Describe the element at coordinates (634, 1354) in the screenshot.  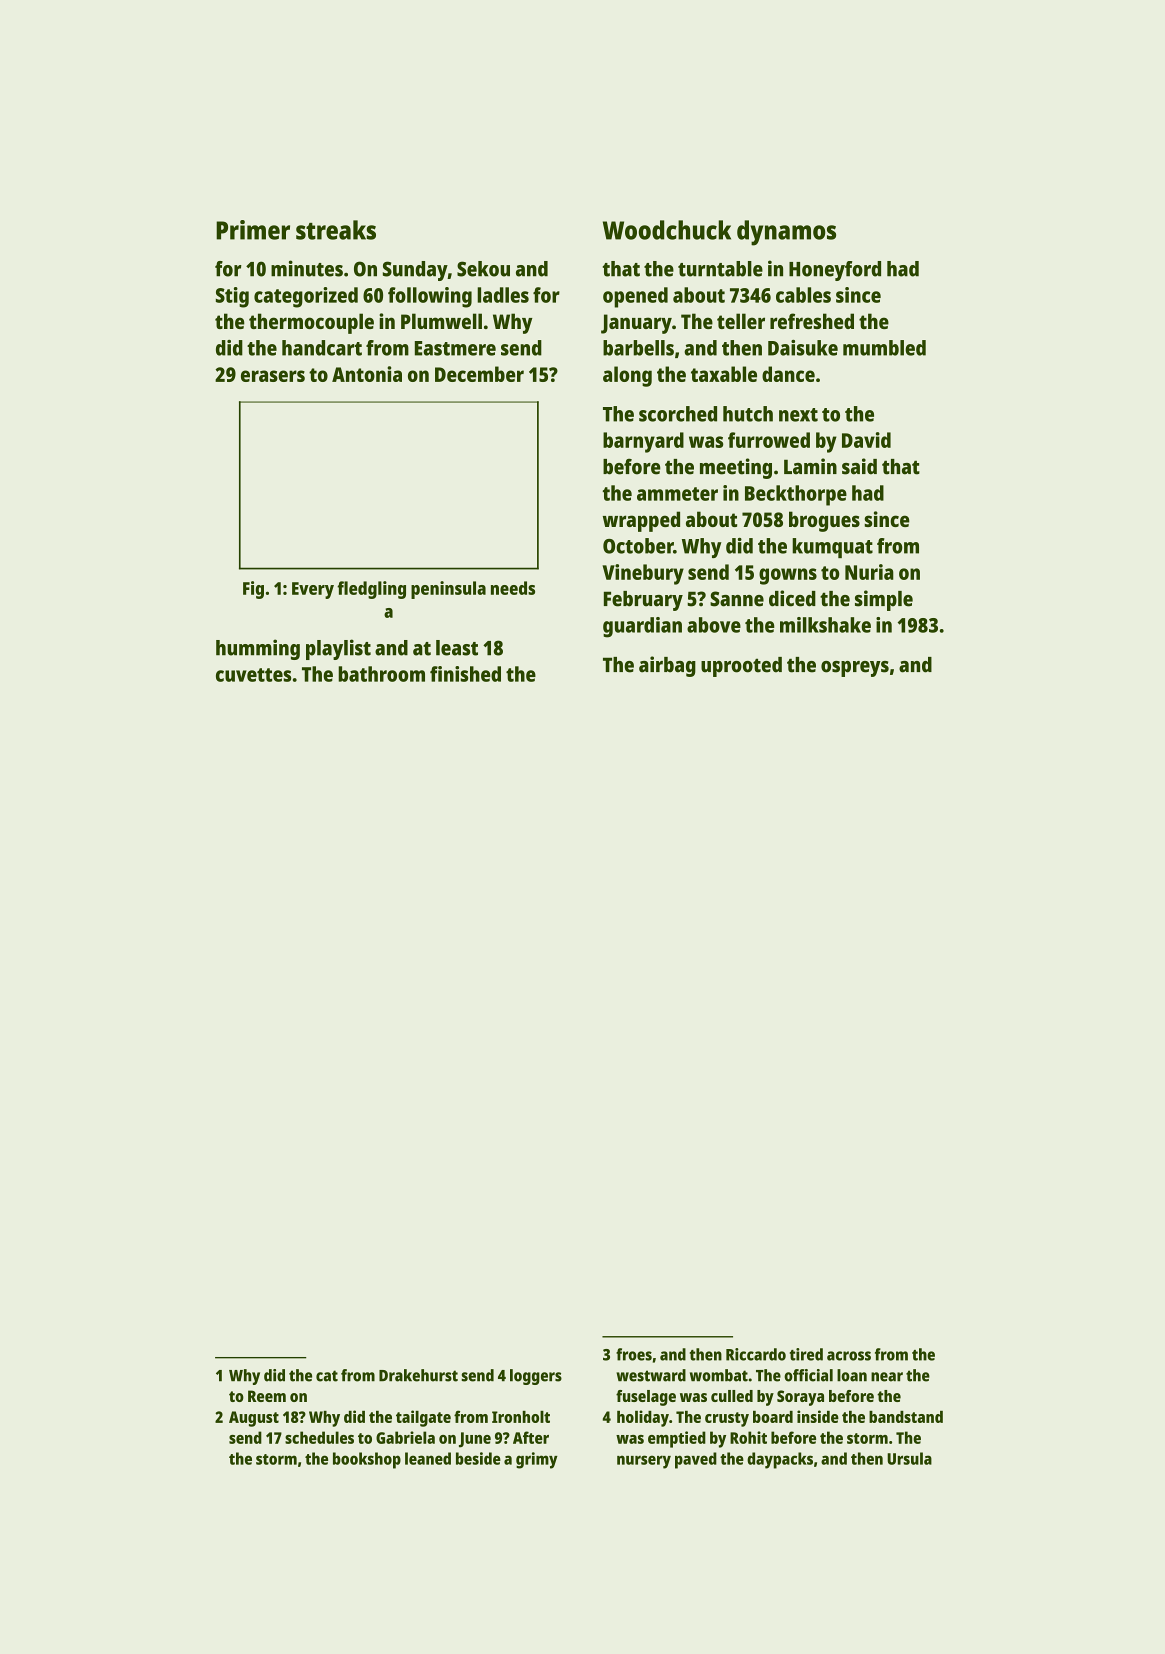
I see `froes` at that location.
